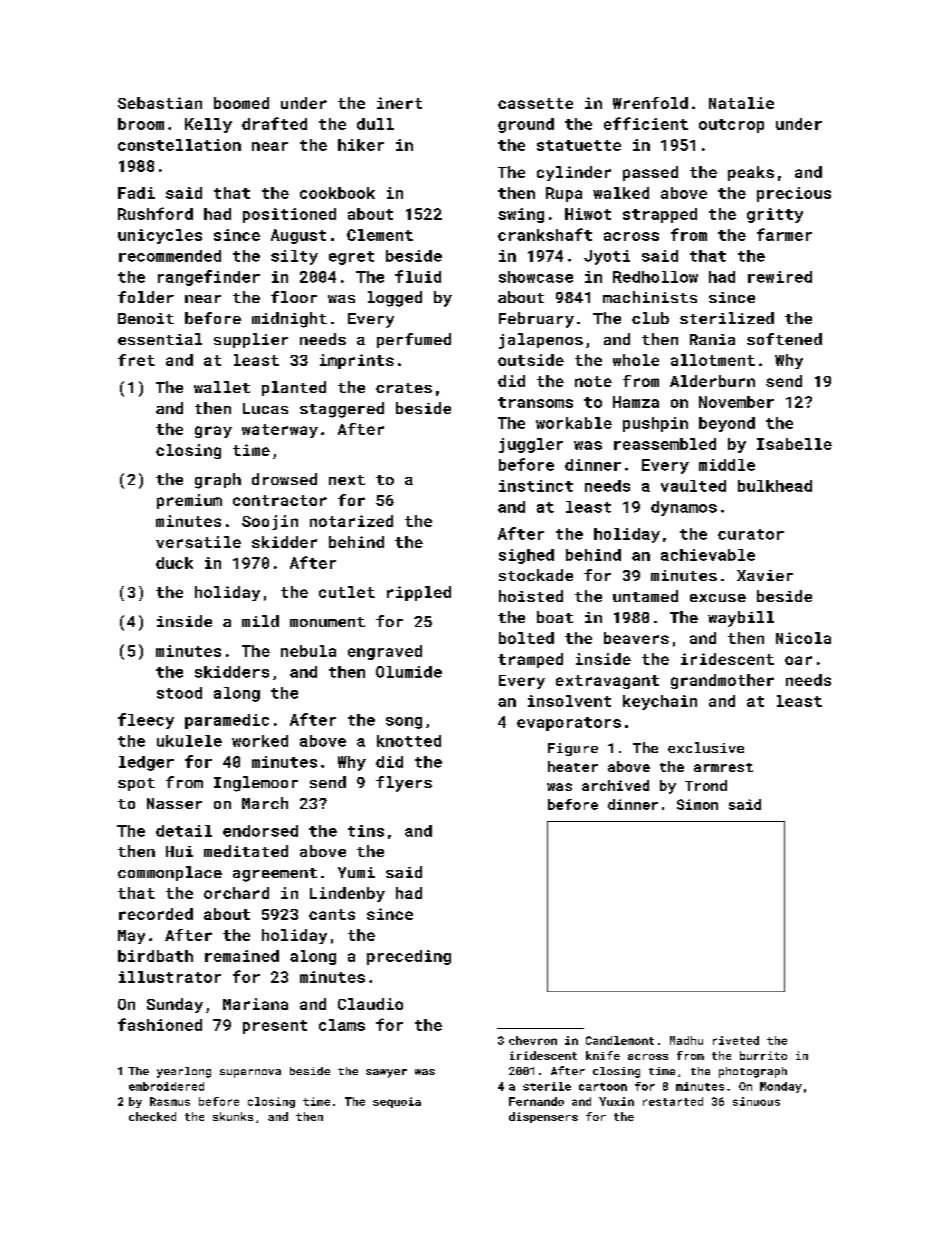 Image resolution: width=952 pixels, height=1233 pixels. What do you see at coordinates (686, 1040) in the page?
I see `Madhu` at bounding box center [686, 1040].
